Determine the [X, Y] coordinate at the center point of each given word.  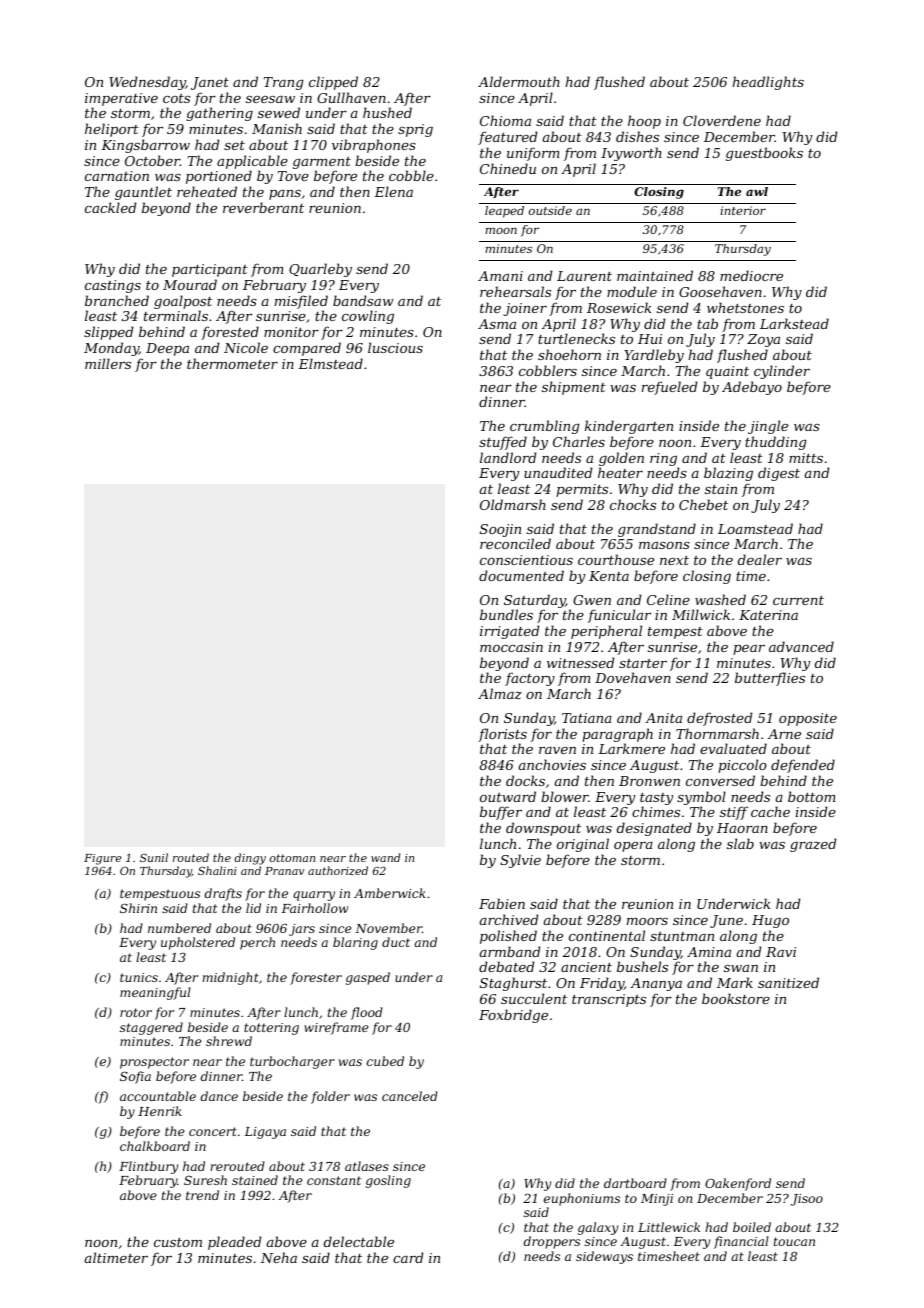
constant [334, 1180]
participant [210, 270]
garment [322, 163]
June [726, 921]
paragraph [617, 735]
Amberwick [390, 893]
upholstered [198, 943]
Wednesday [147, 83]
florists [502, 735]
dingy [250, 859]
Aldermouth [519, 81]
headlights [768, 83]
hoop [644, 122]
